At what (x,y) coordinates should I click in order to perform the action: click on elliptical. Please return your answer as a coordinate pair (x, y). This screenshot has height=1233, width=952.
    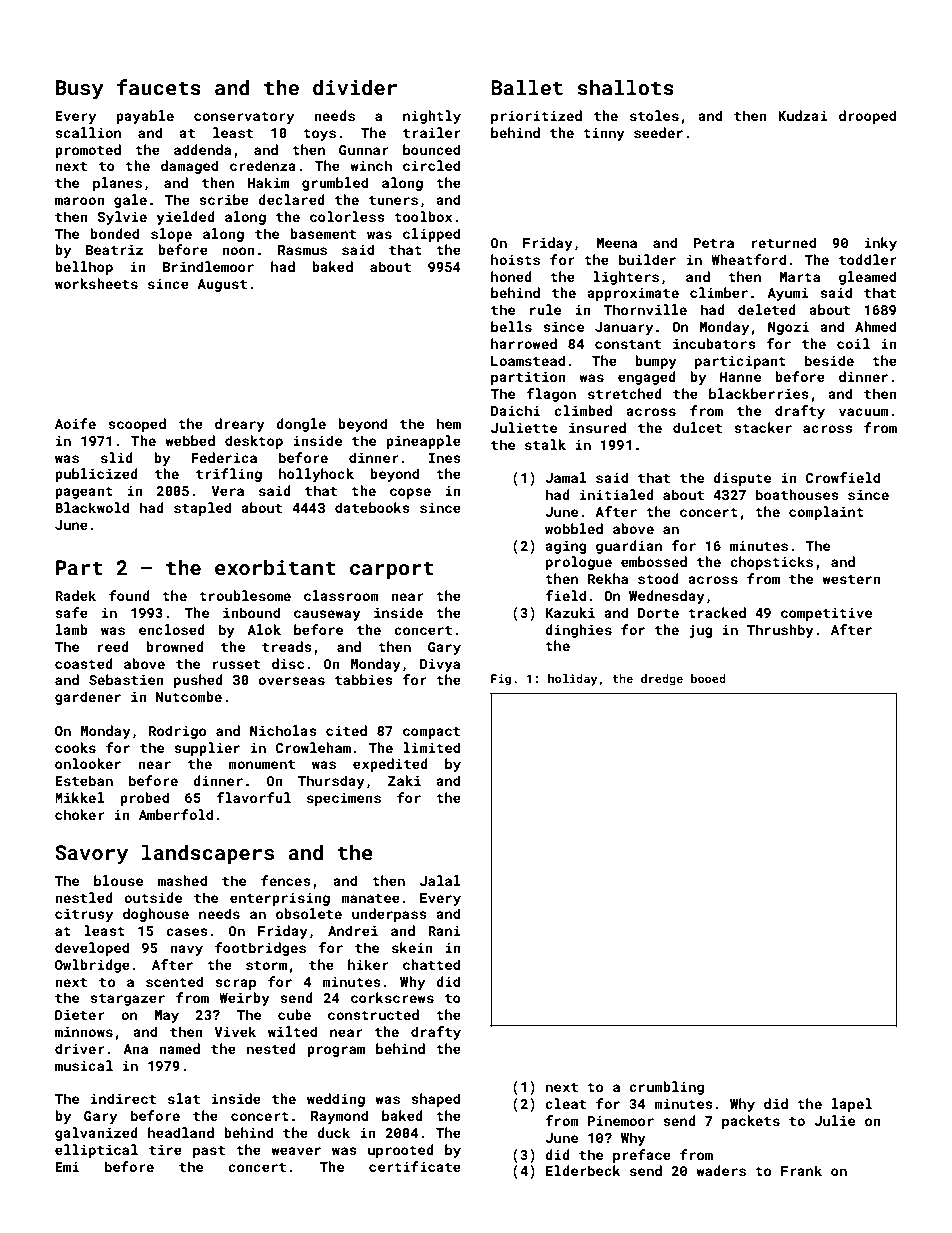
    Looking at the image, I should click on (96, 1151).
